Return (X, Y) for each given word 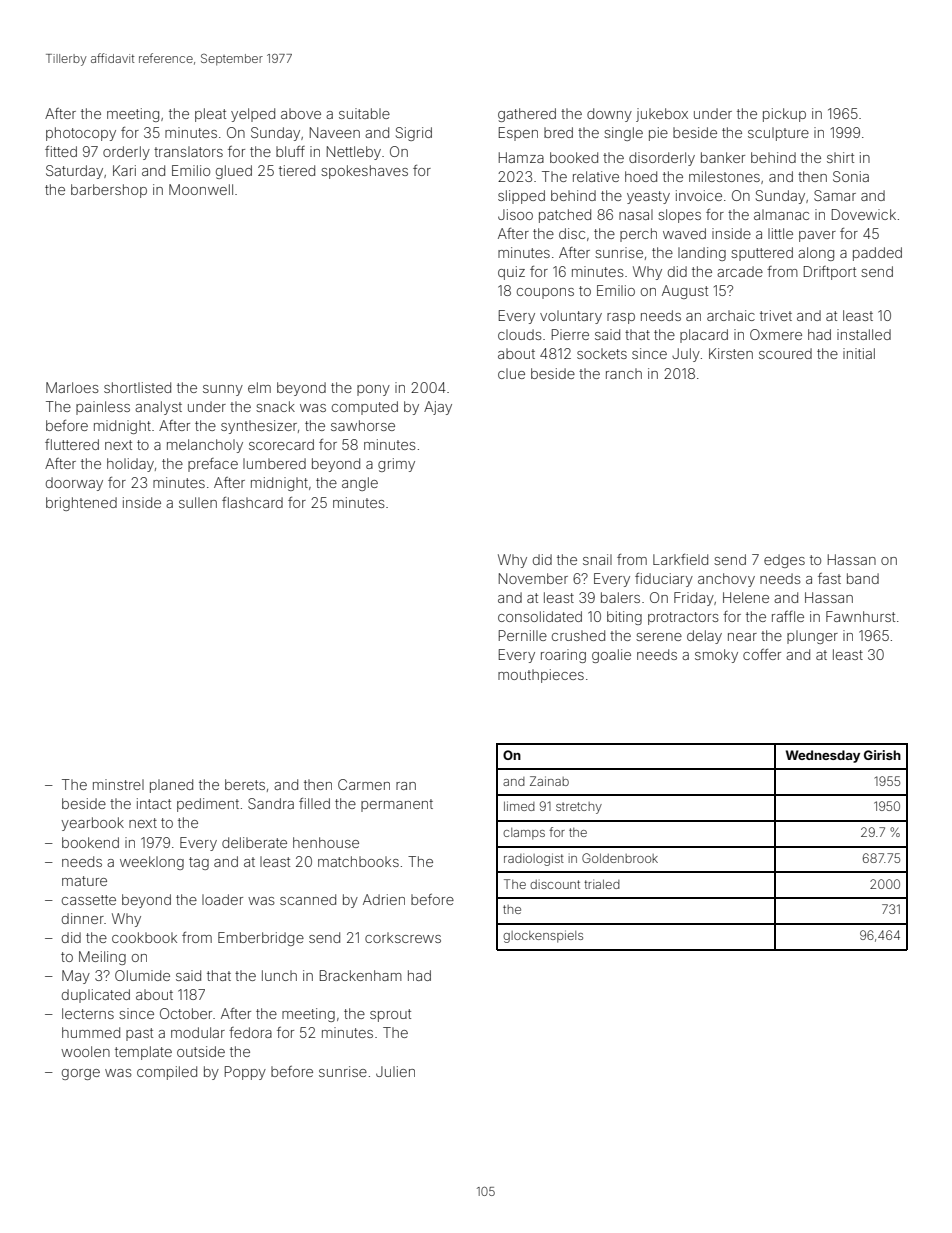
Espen (518, 134)
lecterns (88, 1013)
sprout (390, 1015)
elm (259, 387)
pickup (784, 115)
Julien (395, 1071)
